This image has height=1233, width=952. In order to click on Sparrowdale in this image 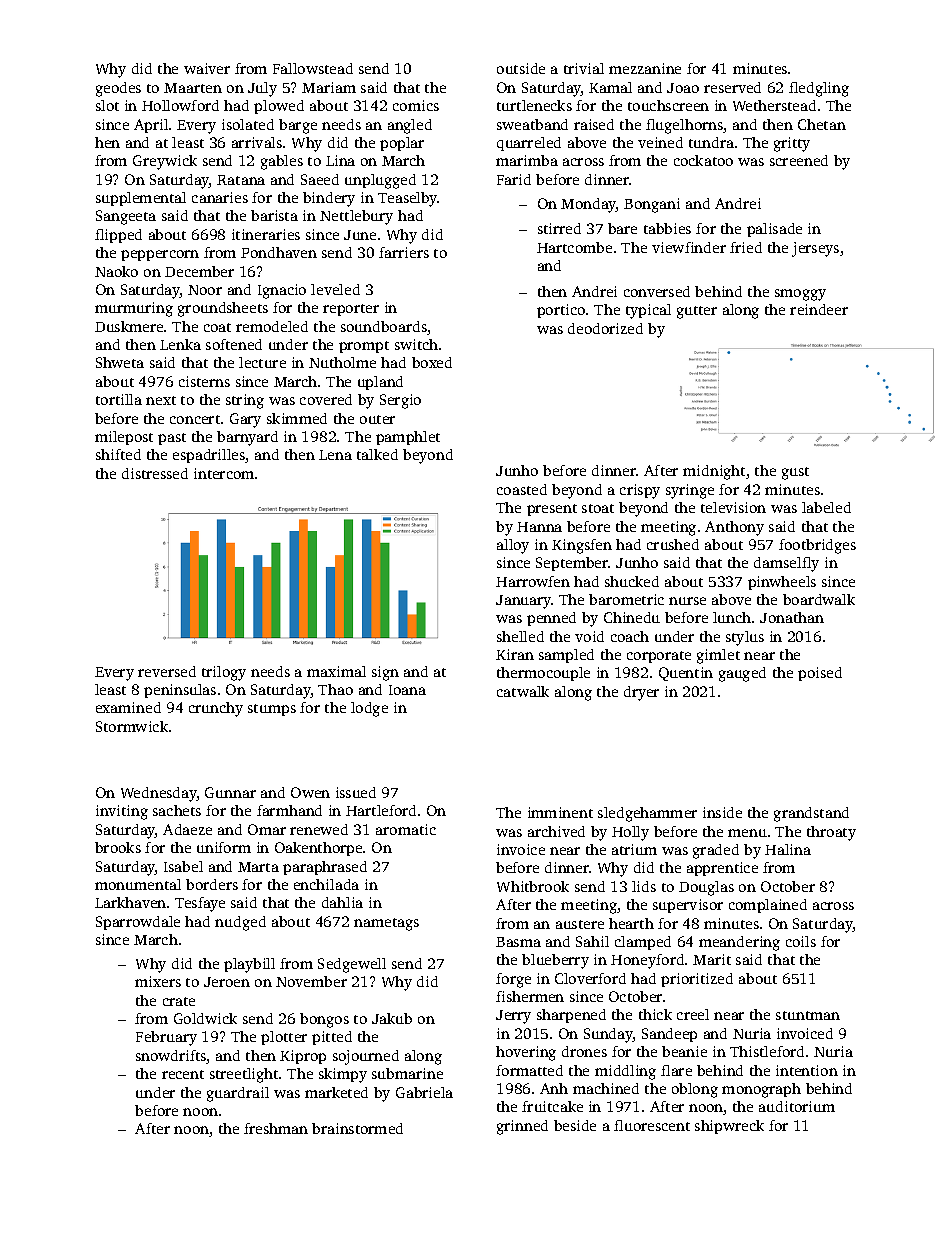, I will do `click(138, 923)`.
